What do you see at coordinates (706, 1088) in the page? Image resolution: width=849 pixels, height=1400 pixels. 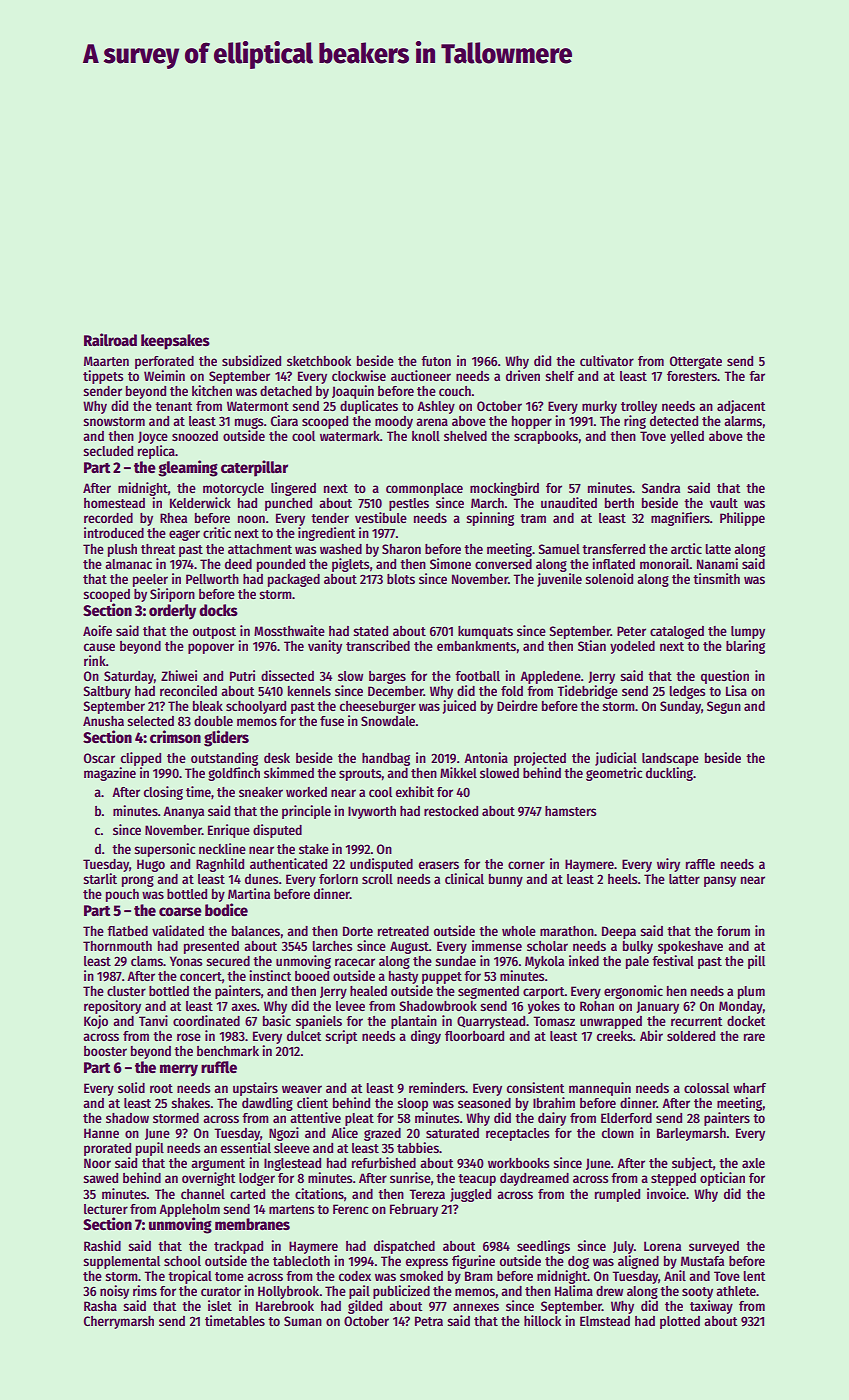 I see `colossal` at bounding box center [706, 1088].
